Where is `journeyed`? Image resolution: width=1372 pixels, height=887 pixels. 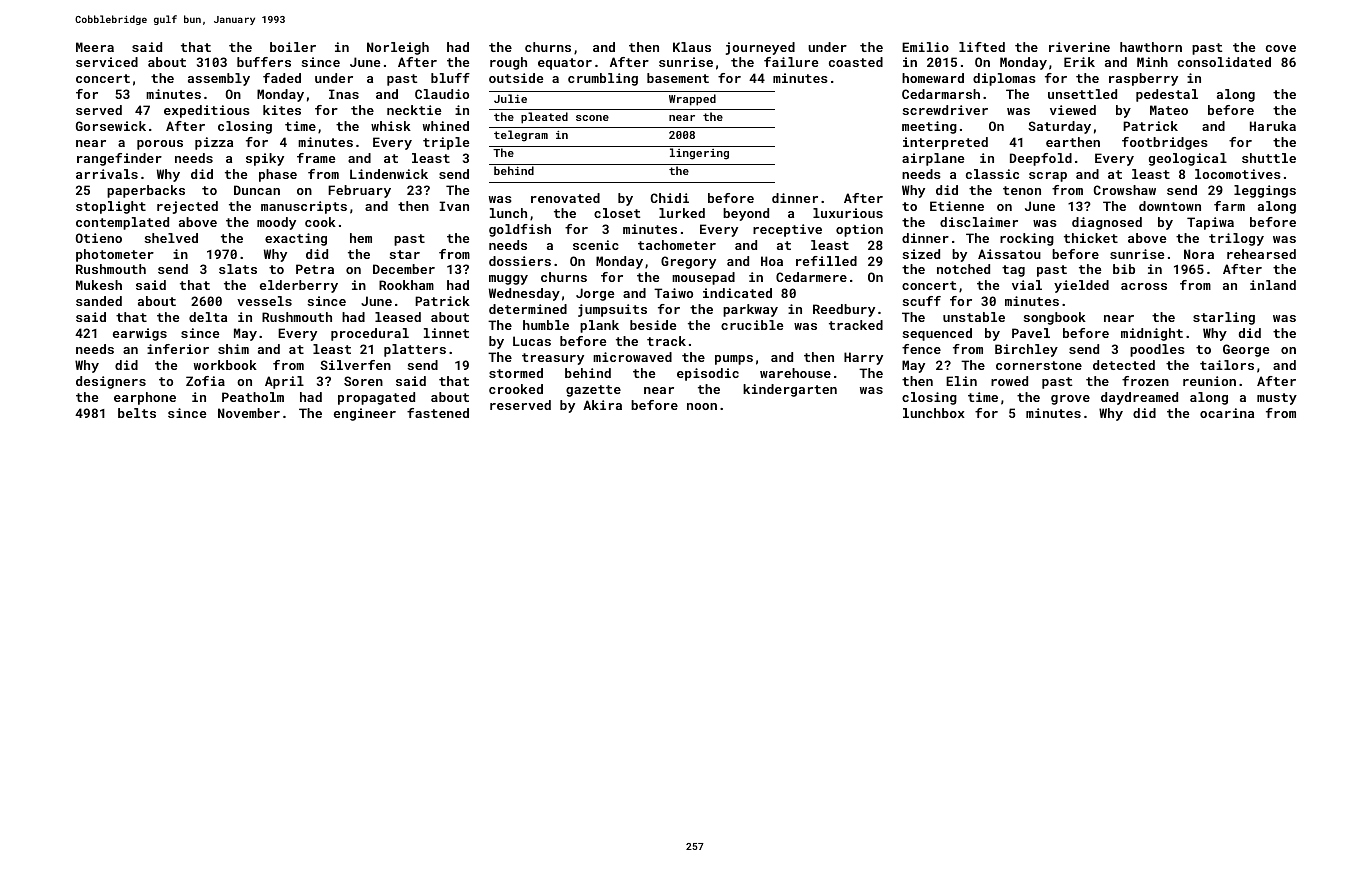 journeyed is located at coordinates (760, 48).
